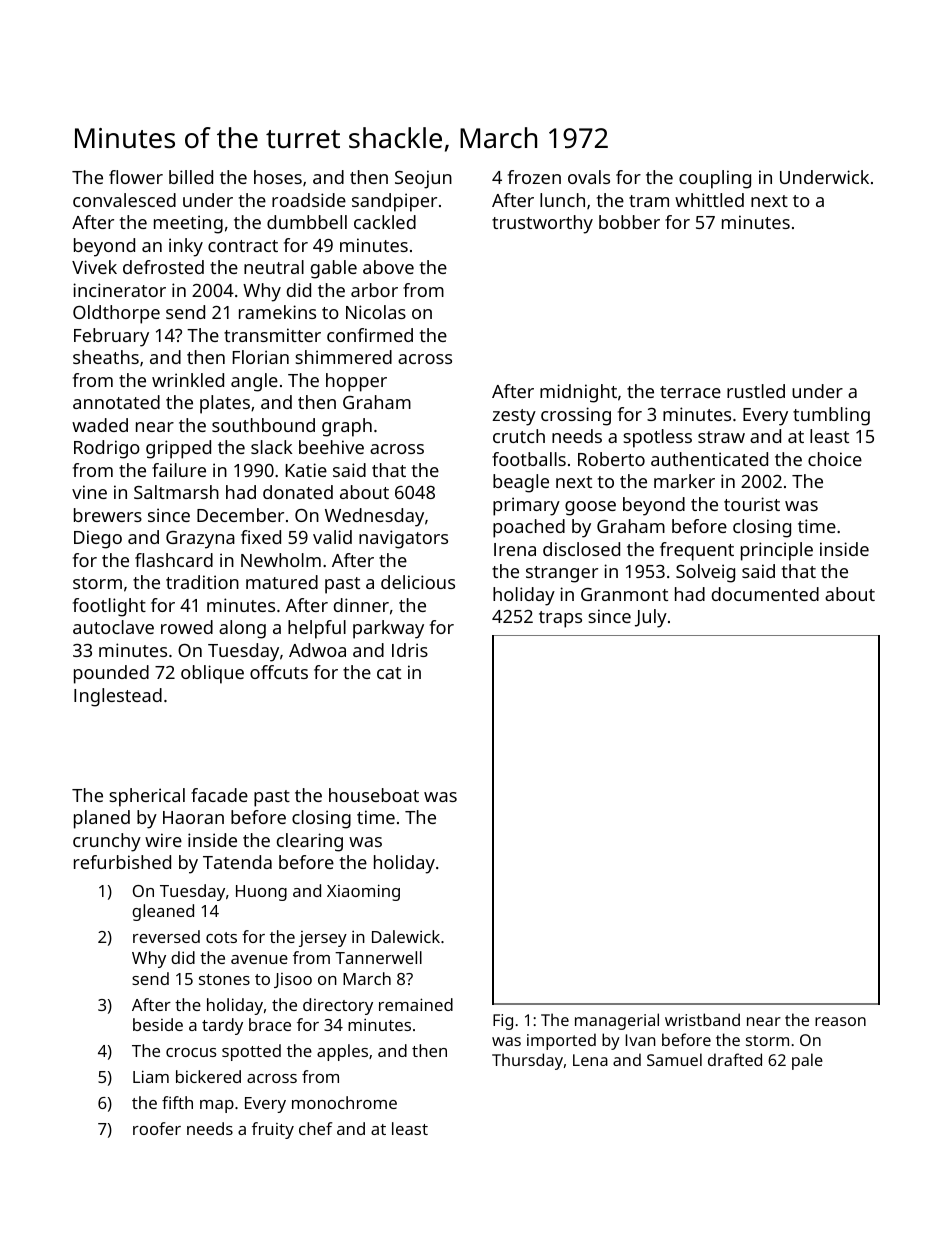 This page has height=1233, width=952. What do you see at coordinates (376, 312) in the page?
I see `Nicolas` at bounding box center [376, 312].
